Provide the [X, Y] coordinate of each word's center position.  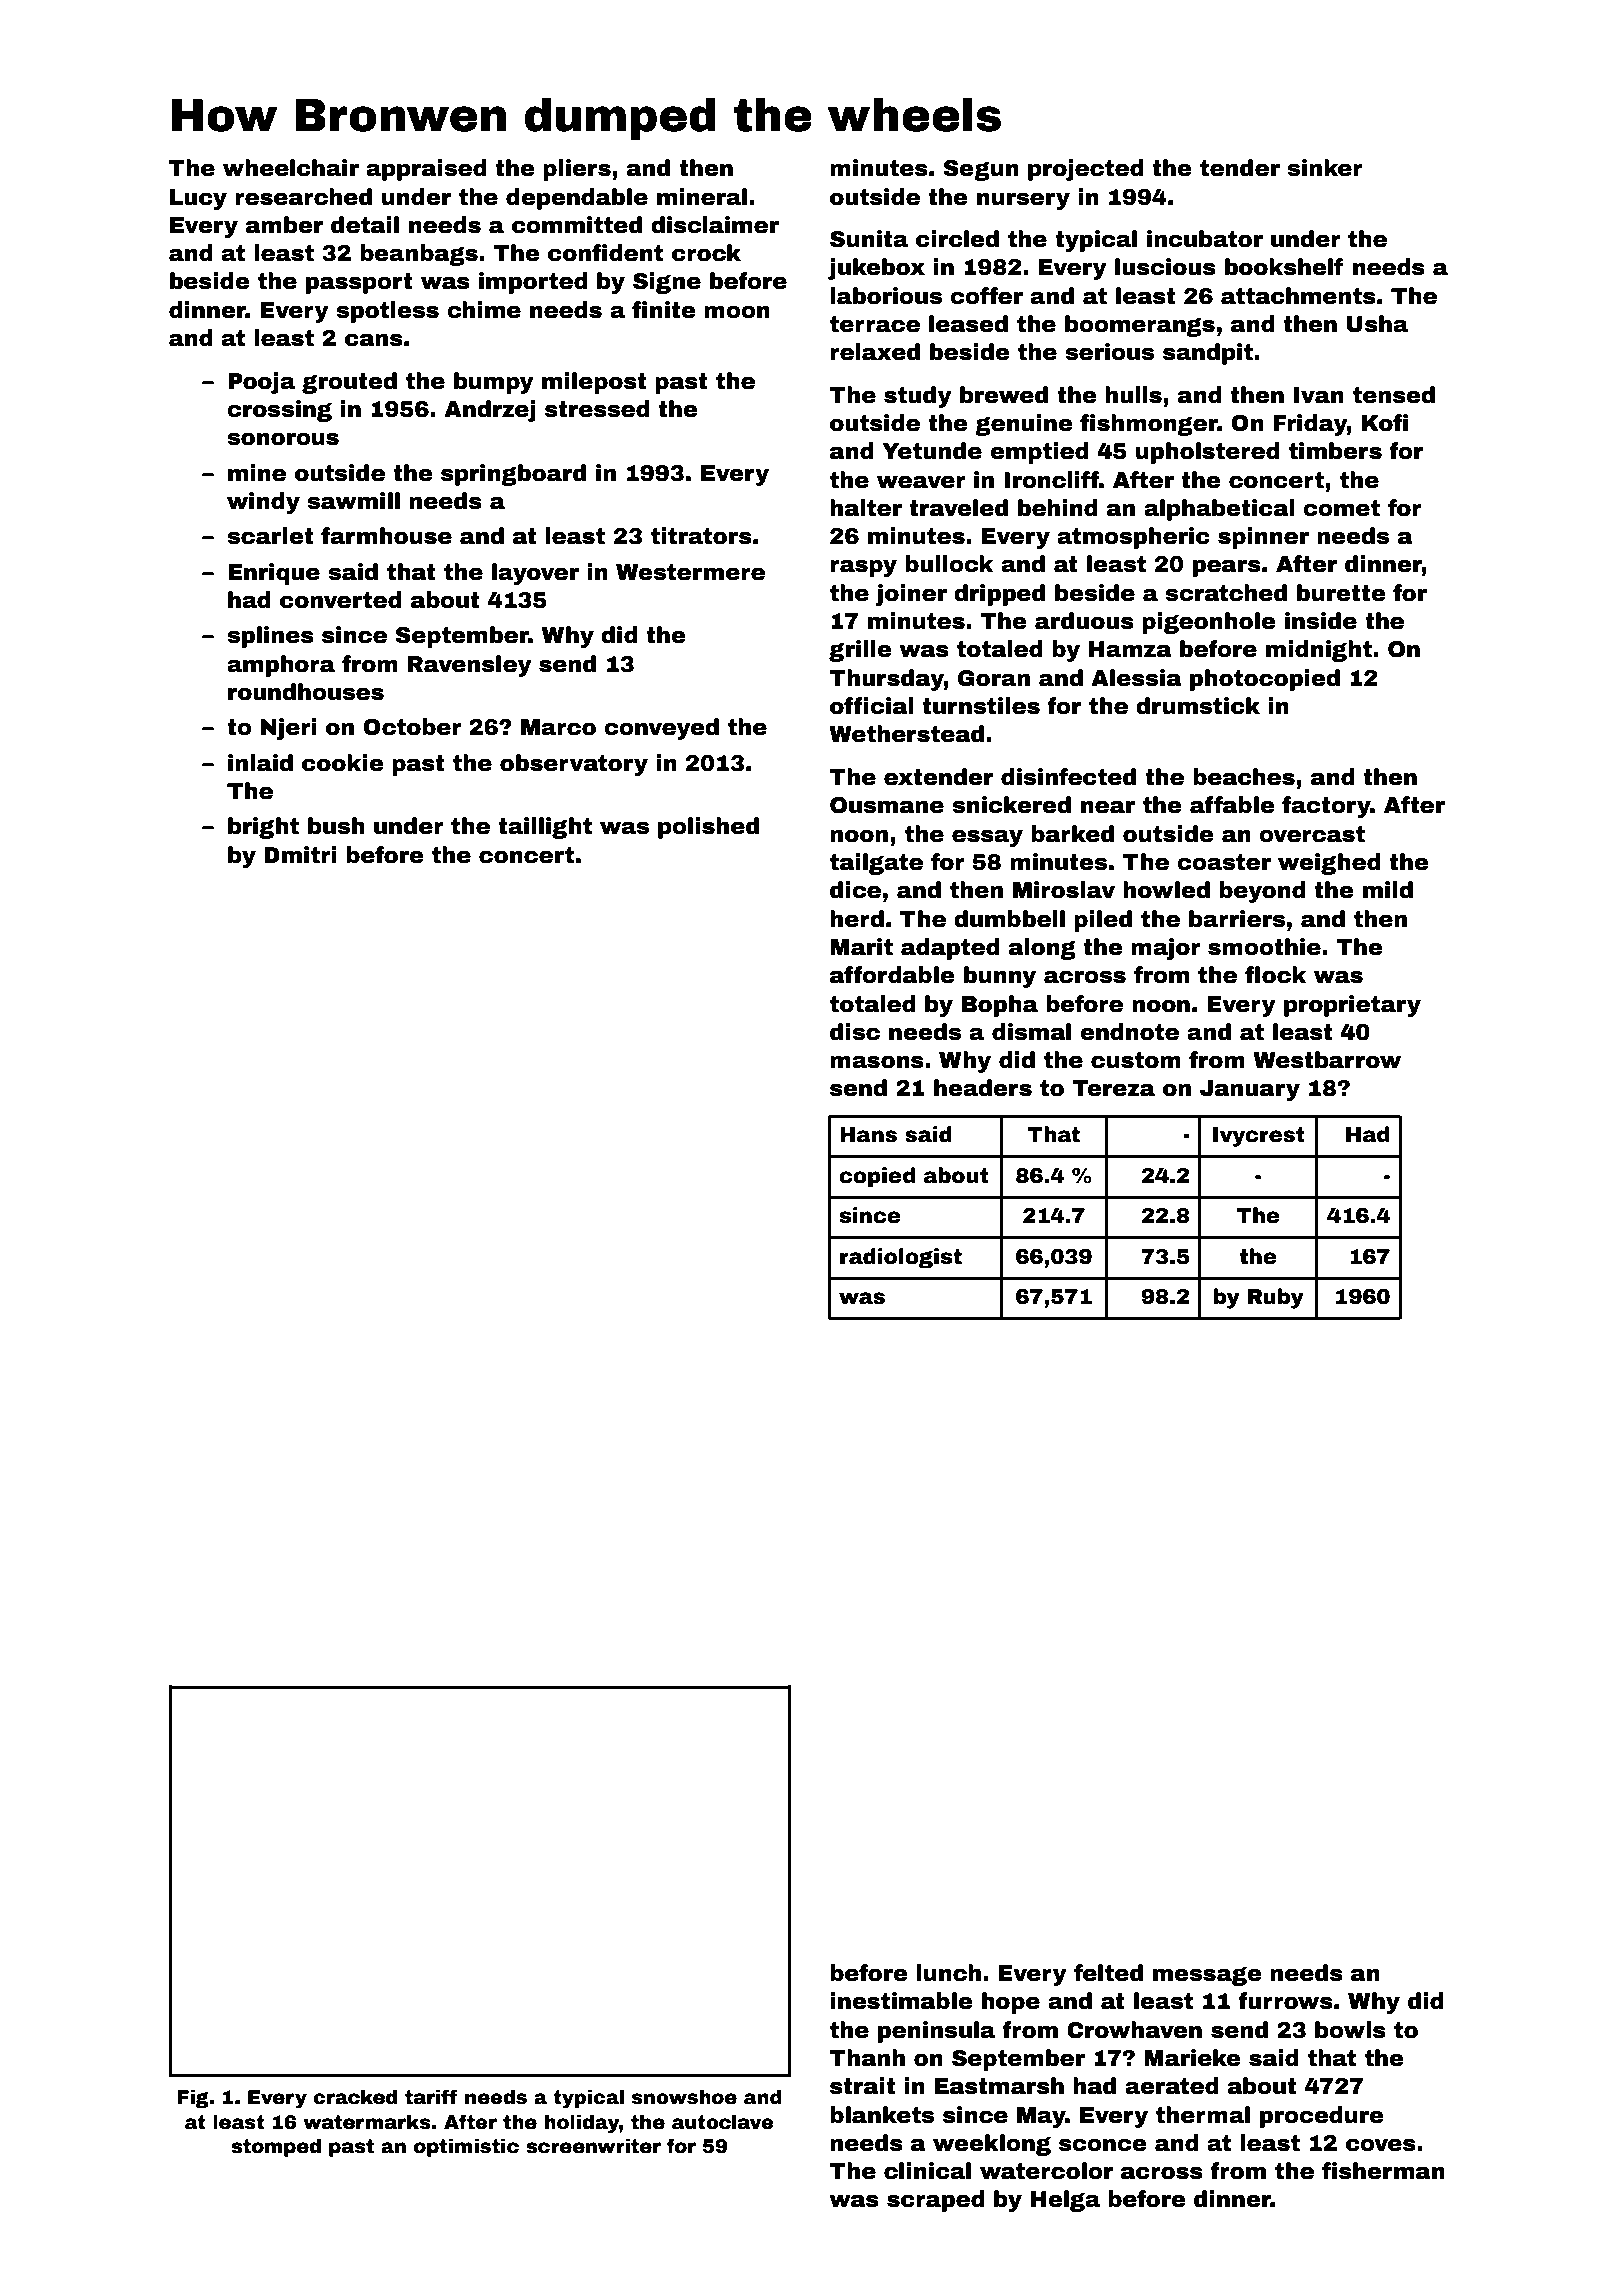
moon [737, 312]
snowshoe [684, 2097]
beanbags [419, 255]
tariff [431, 2097]
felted [1108, 1973]
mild [1388, 890]
